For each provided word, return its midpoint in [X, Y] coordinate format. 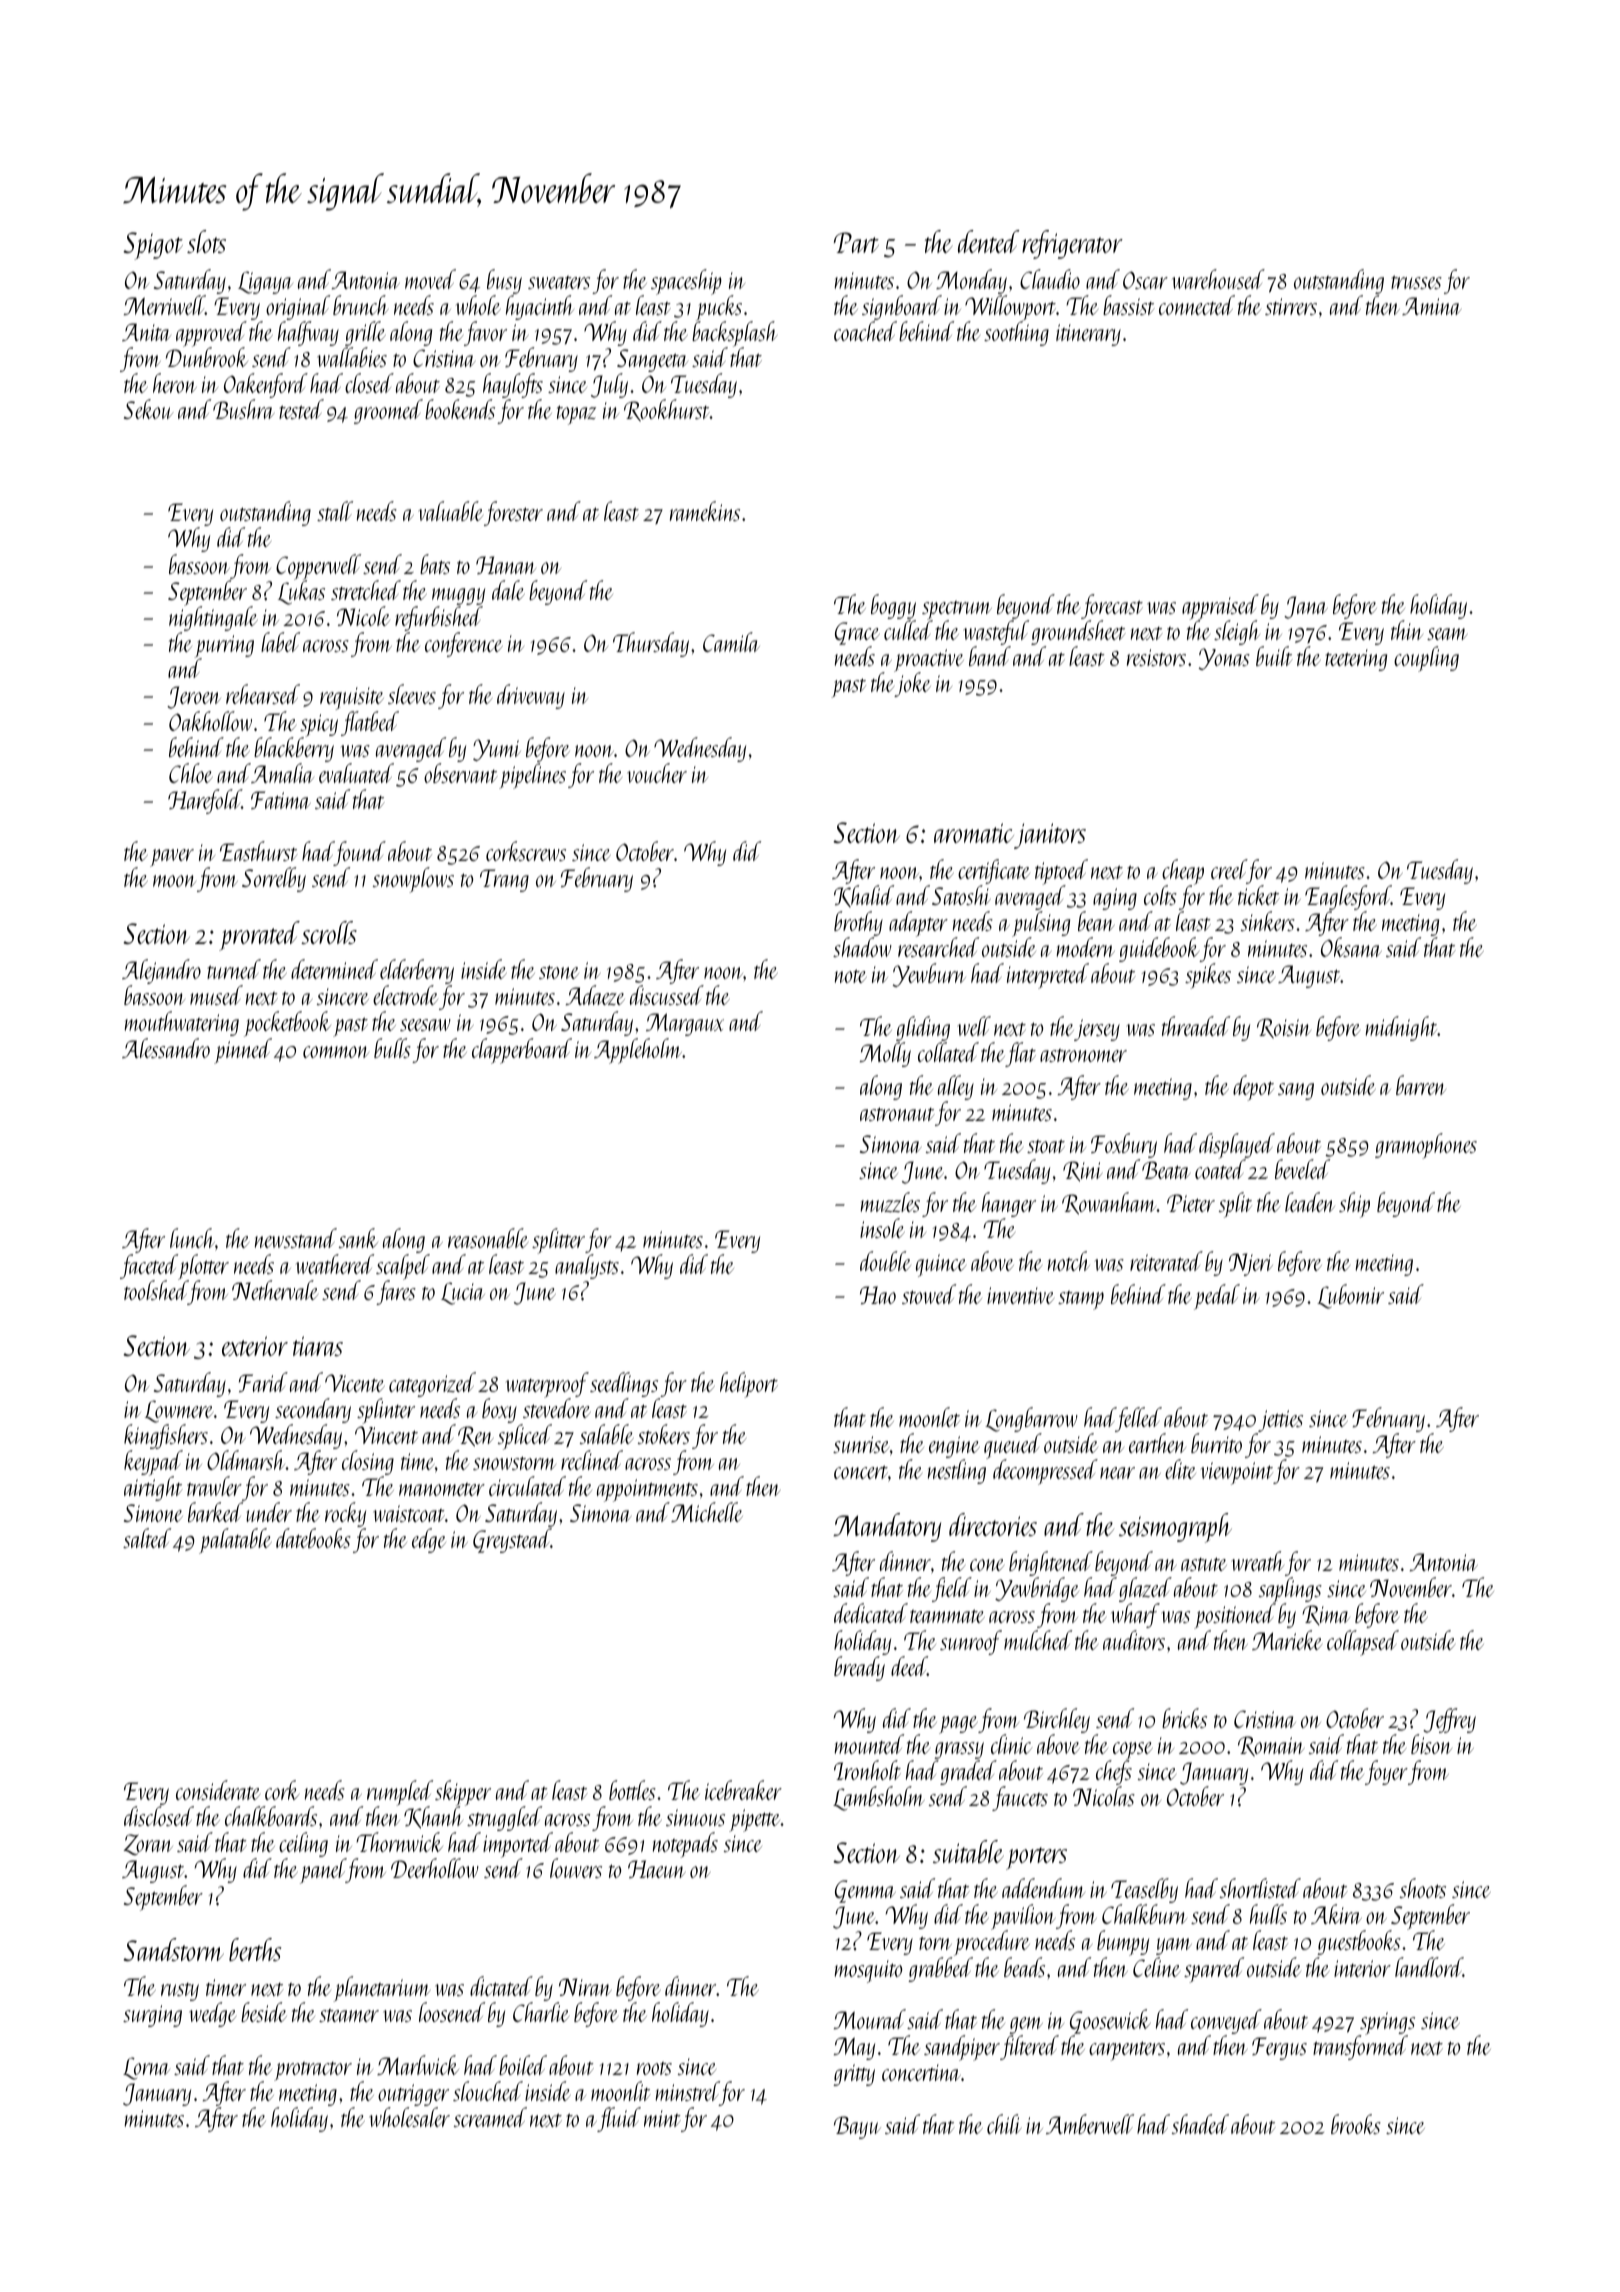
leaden [1310, 1202]
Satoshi [961, 895]
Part [856, 242]
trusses [1416, 282]
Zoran [148, 1844]
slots [206, 241]
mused [216, 995]
